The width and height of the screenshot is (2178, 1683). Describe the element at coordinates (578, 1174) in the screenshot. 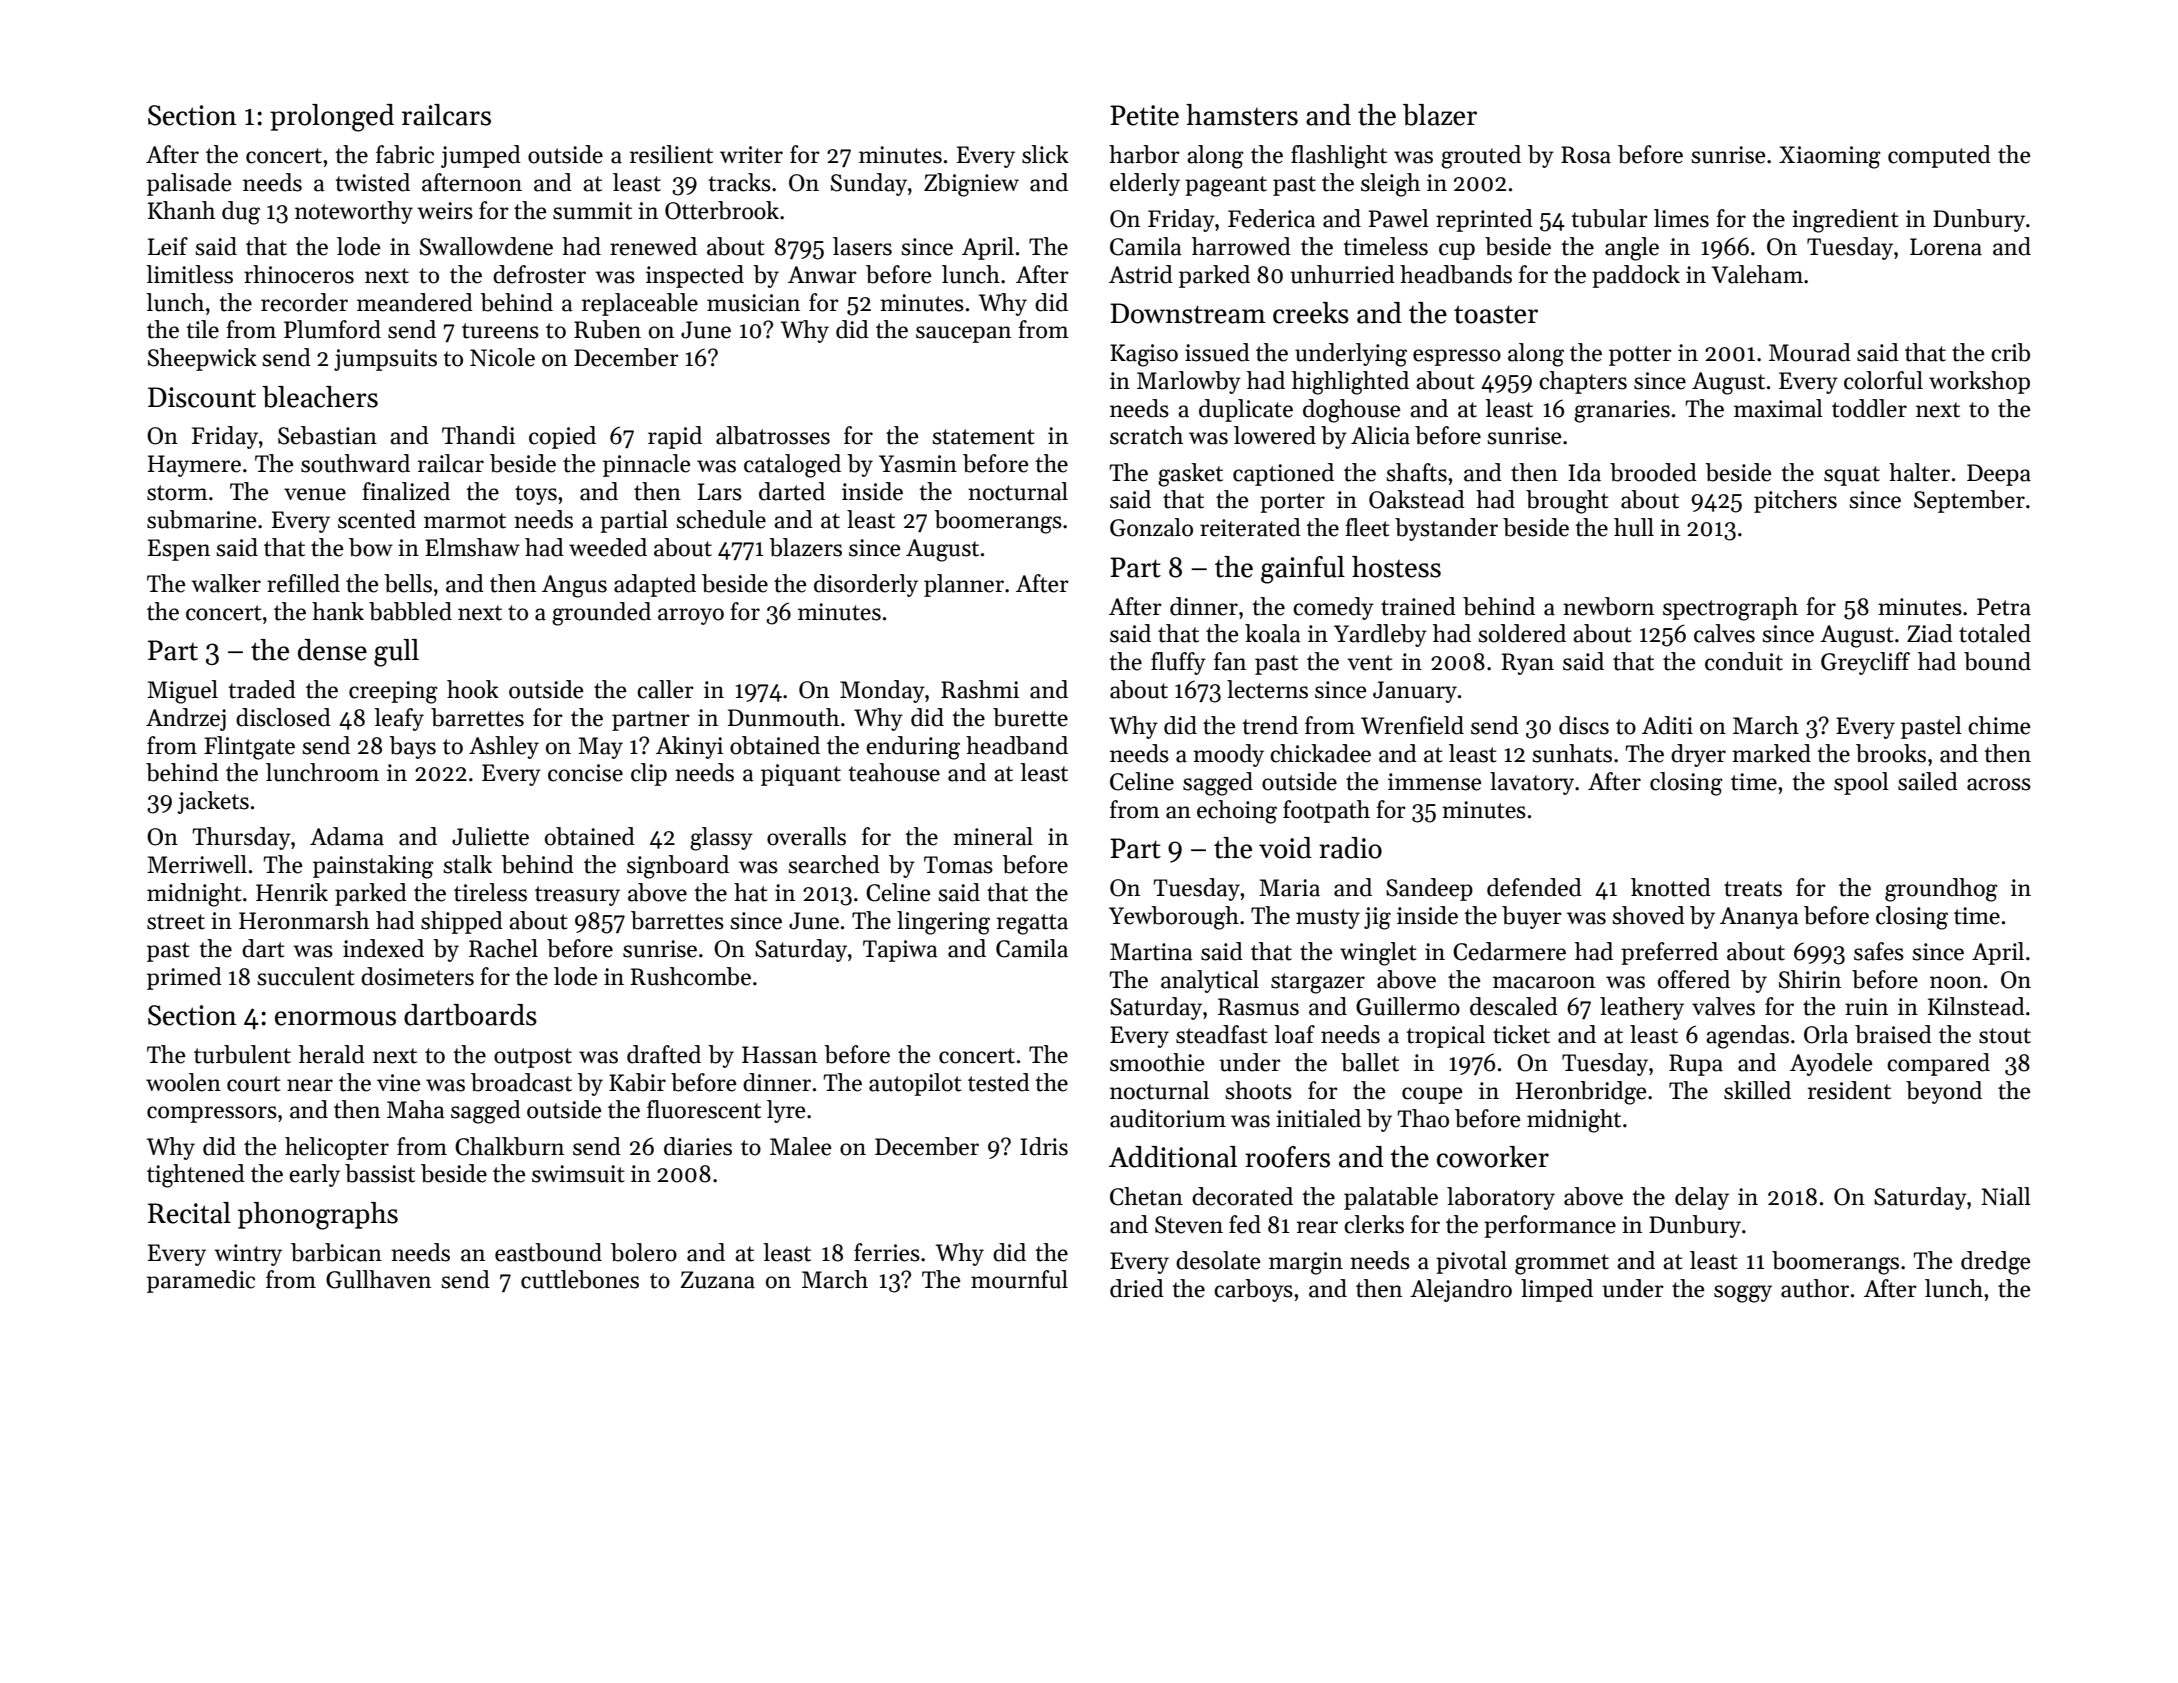

I see `swimsuit` at that location.
